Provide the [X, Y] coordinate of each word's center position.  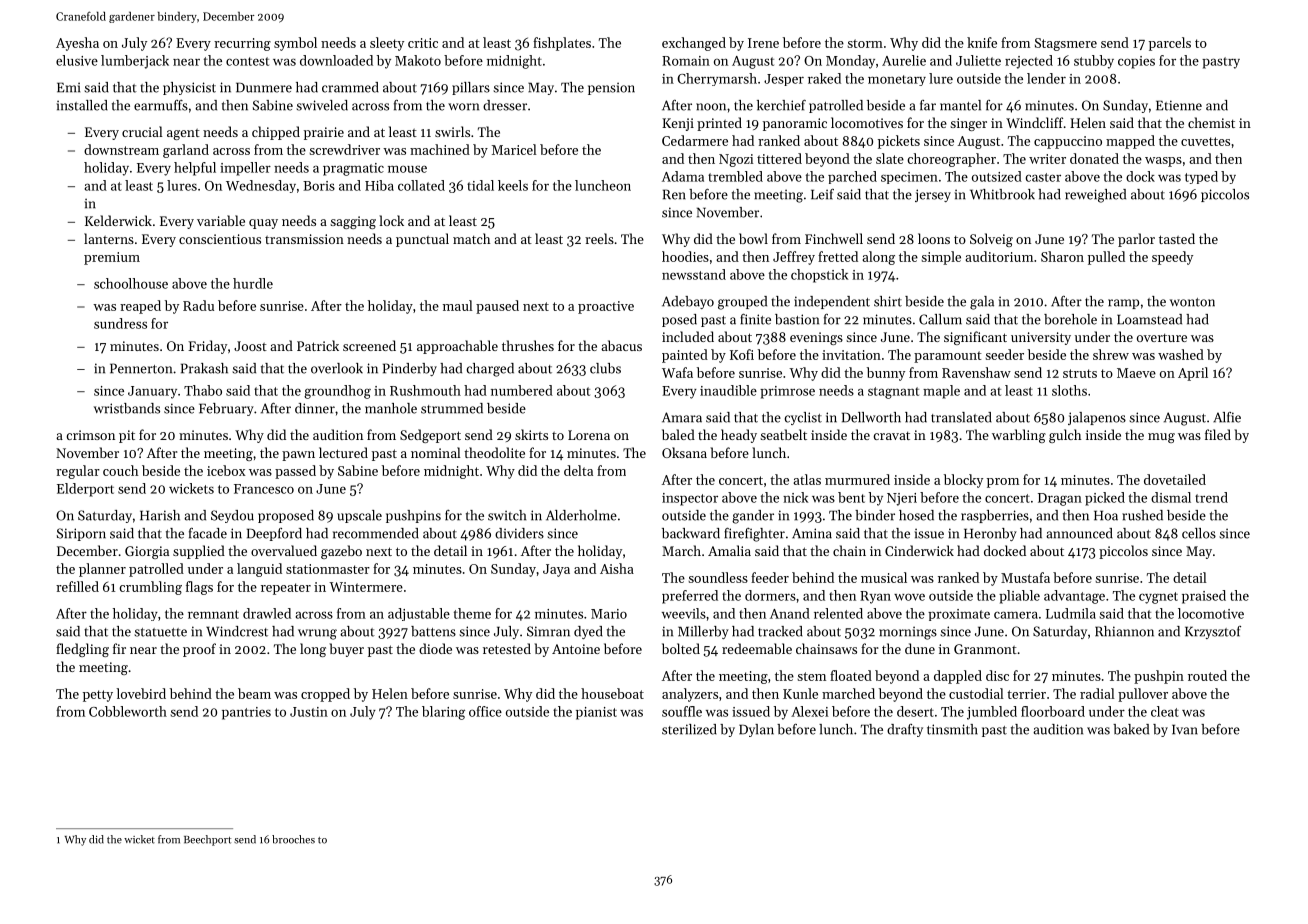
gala [982, 303]
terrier [1026, 694]
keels [513, 185]
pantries [246, 713]
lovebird [141, 693]
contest [247, 61]
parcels [1170, 44]
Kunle [800, 693]
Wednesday [261, 186]
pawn [298, 456]
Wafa [677, 372]
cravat [891, 436]
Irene [763, 43]
